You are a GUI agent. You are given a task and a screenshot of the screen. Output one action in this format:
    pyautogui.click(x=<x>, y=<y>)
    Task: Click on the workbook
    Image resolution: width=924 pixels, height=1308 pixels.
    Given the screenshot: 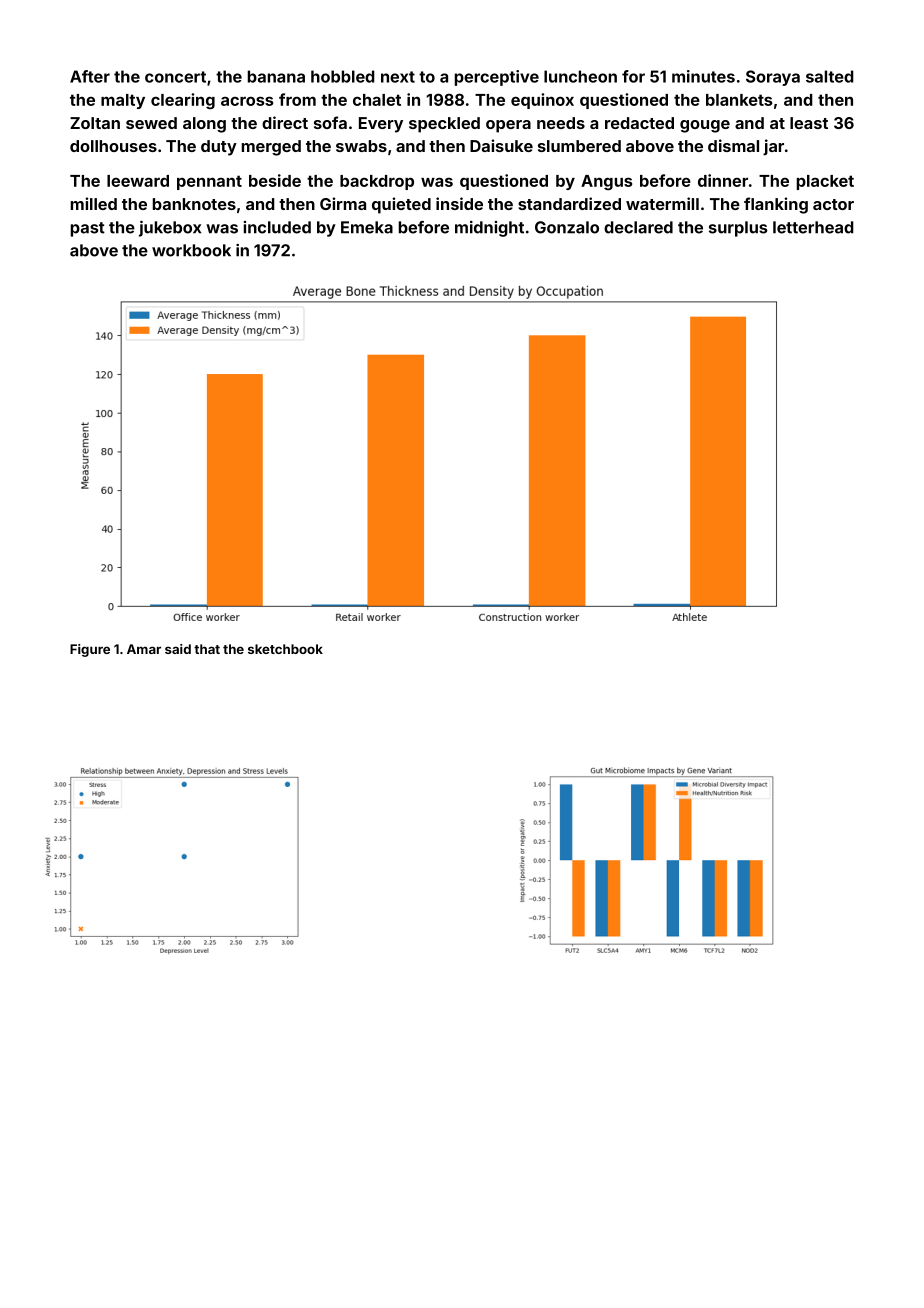 What is the action you would take?
    pyautogui.click(x=191, y=250)
